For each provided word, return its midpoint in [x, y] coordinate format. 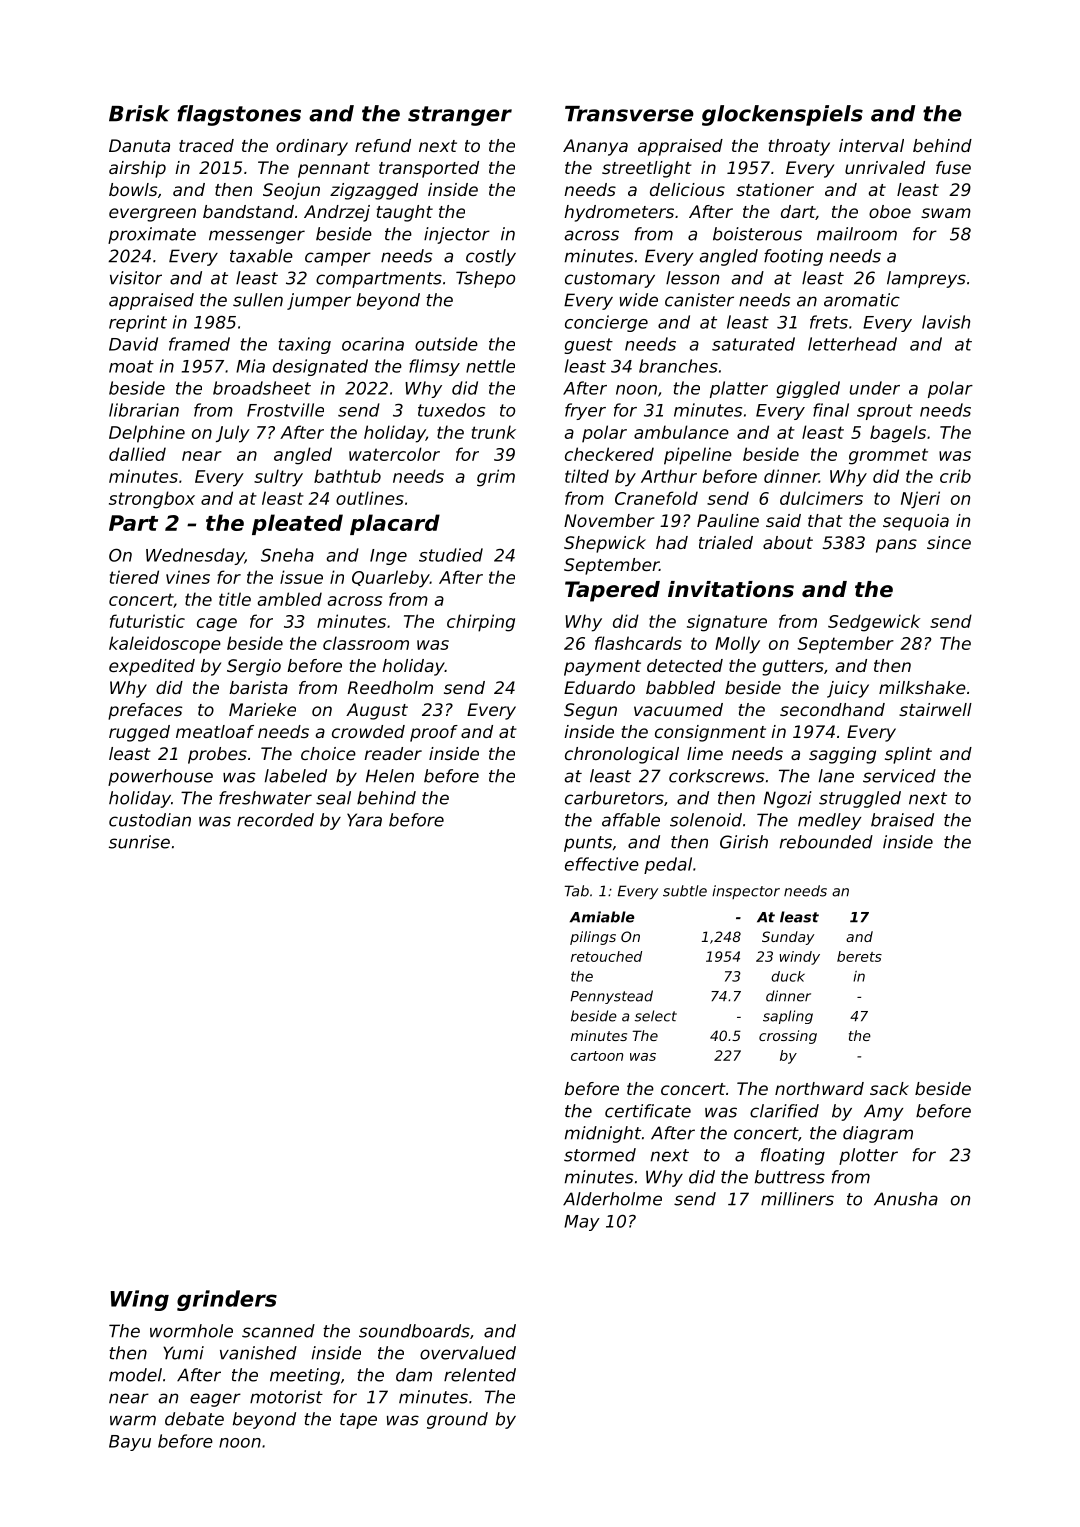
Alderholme [612, 1199]
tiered [134, 577]
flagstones [239, 115]
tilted [587, 476]
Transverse [629, 114]
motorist [286, 1397]
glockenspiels [782, 115]
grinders [227, 1300]
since [949, 542]
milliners [797, 1199]
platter [739, 389]
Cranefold [656, 498]
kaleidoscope [165, 645]
